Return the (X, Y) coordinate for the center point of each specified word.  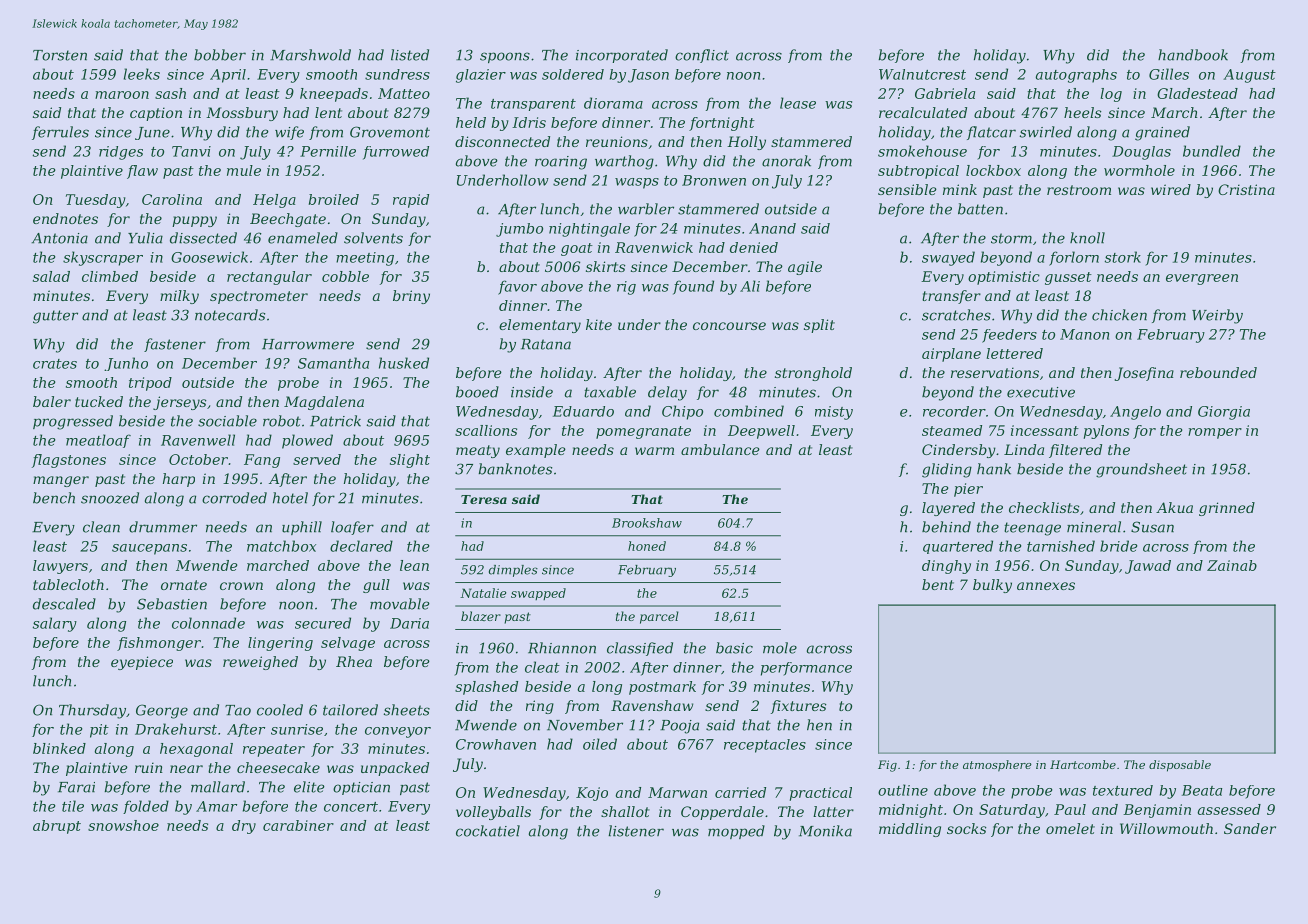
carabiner (298, 825)
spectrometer (259, 297)
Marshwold (310, 55)
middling (910, 830)
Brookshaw (647, 523)
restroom (1079, 190)
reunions (617, 141)
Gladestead (1197, 93)
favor (517, 287)
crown (241, 586)
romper (1215, 433)
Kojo (592, 794)
